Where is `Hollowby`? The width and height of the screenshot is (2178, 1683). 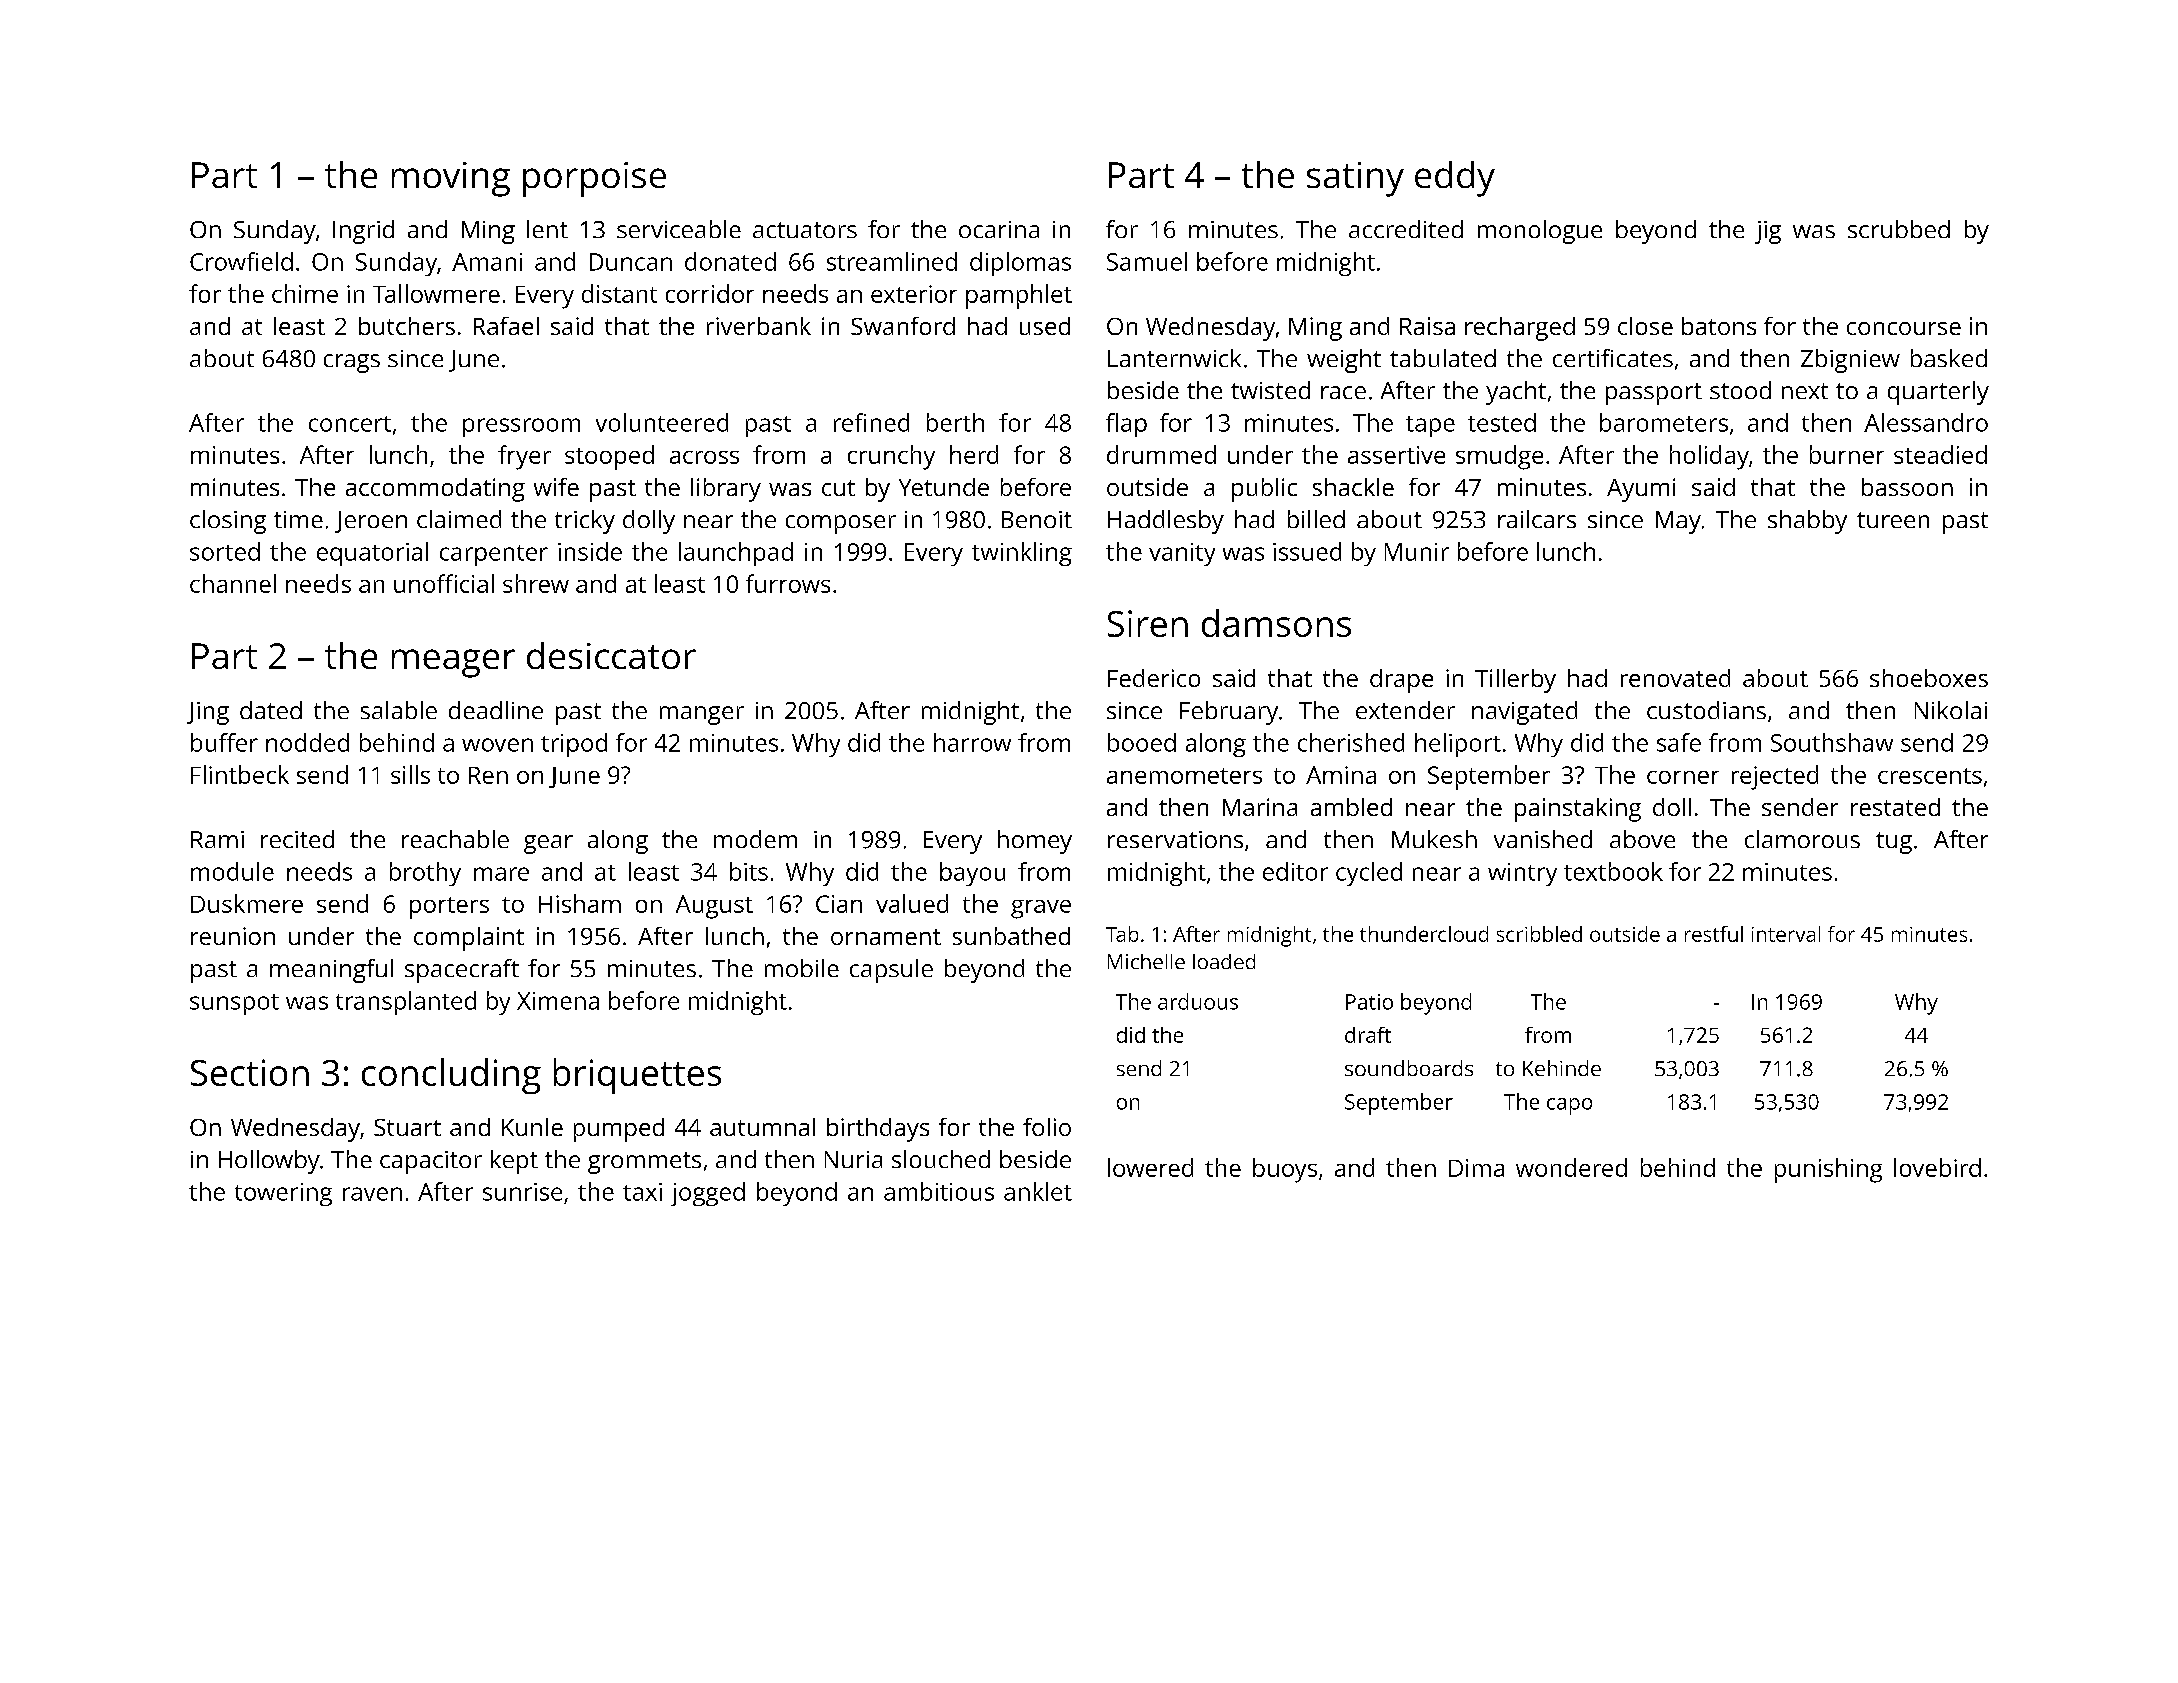
Hollowby is located at coordinates (269, 1162).
